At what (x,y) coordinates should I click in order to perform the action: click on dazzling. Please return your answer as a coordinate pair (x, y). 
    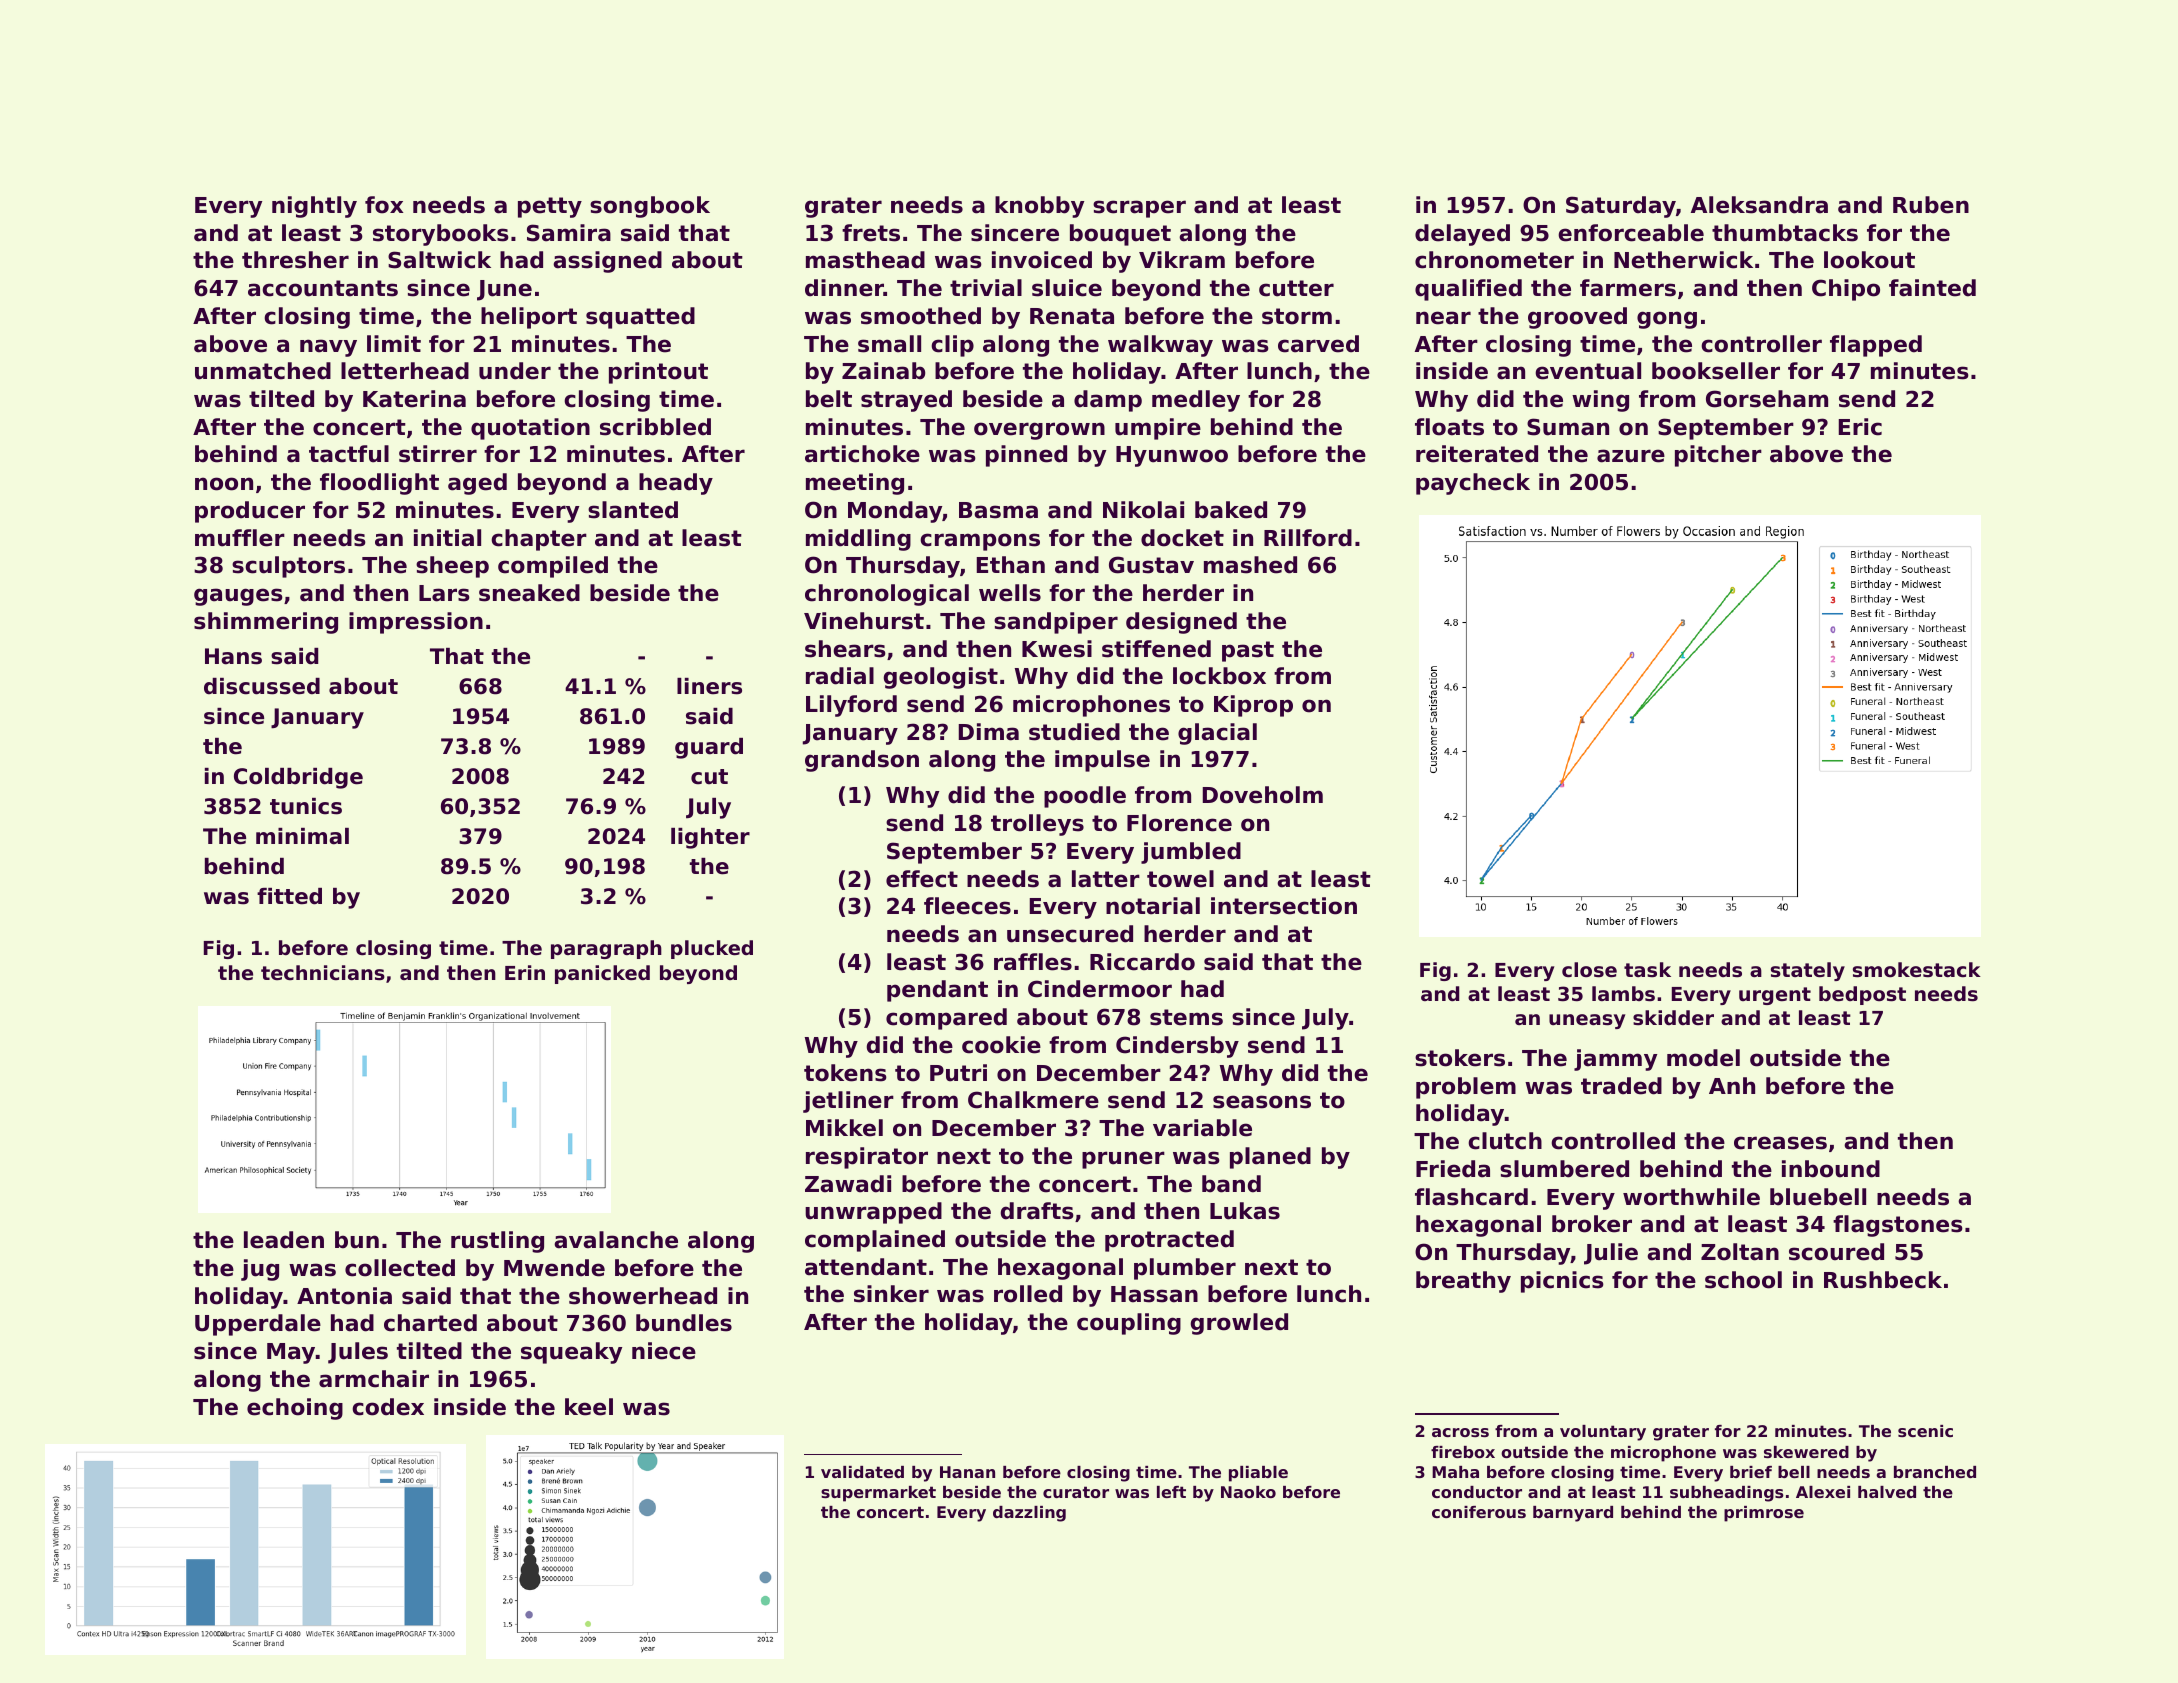
    Looking at the image, I should click on (1029, 1514).
